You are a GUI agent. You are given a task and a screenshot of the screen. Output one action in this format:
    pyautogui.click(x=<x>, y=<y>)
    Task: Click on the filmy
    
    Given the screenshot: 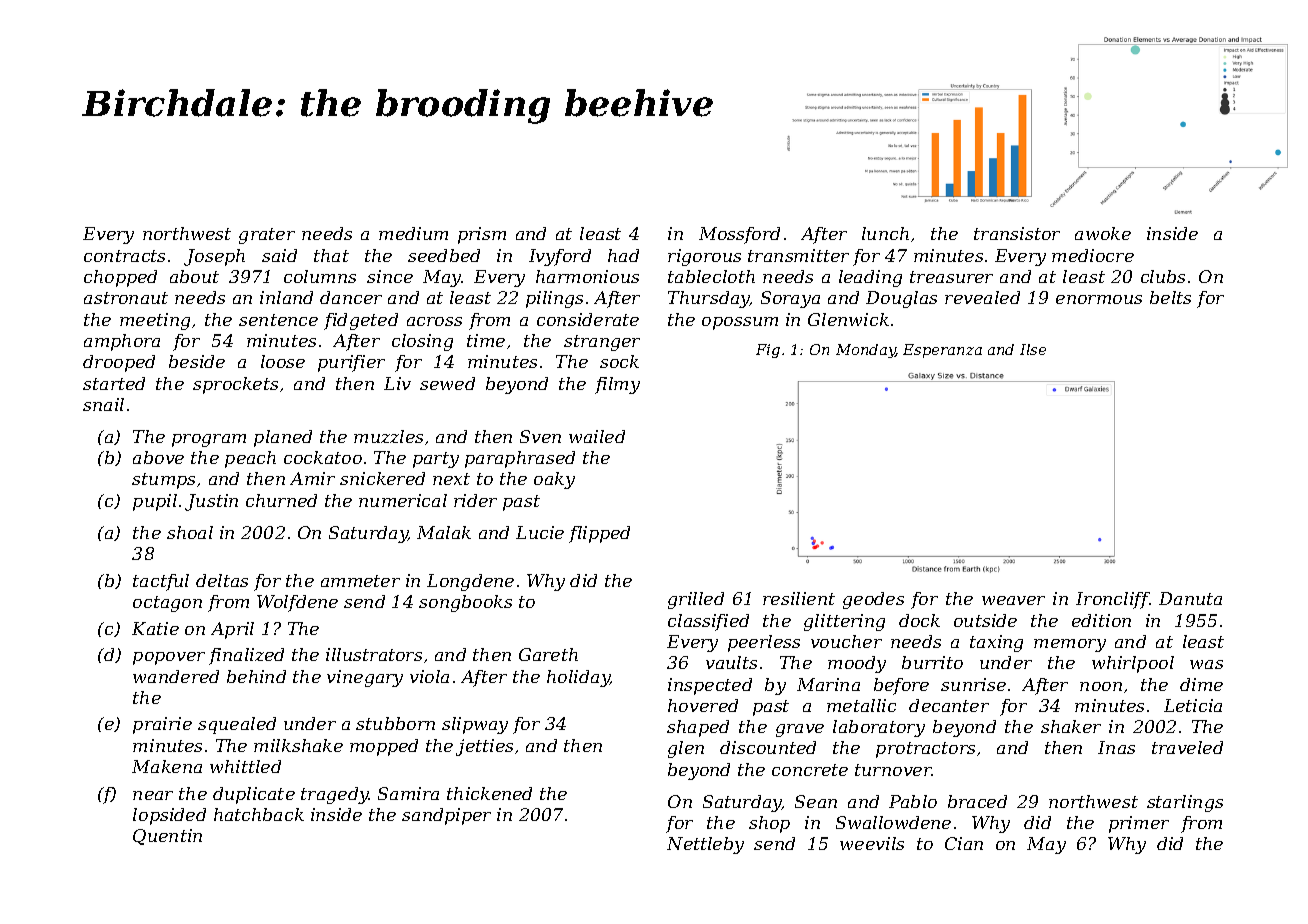 What is the action you would take?
    pyautogui.click(x=617, y=385)
